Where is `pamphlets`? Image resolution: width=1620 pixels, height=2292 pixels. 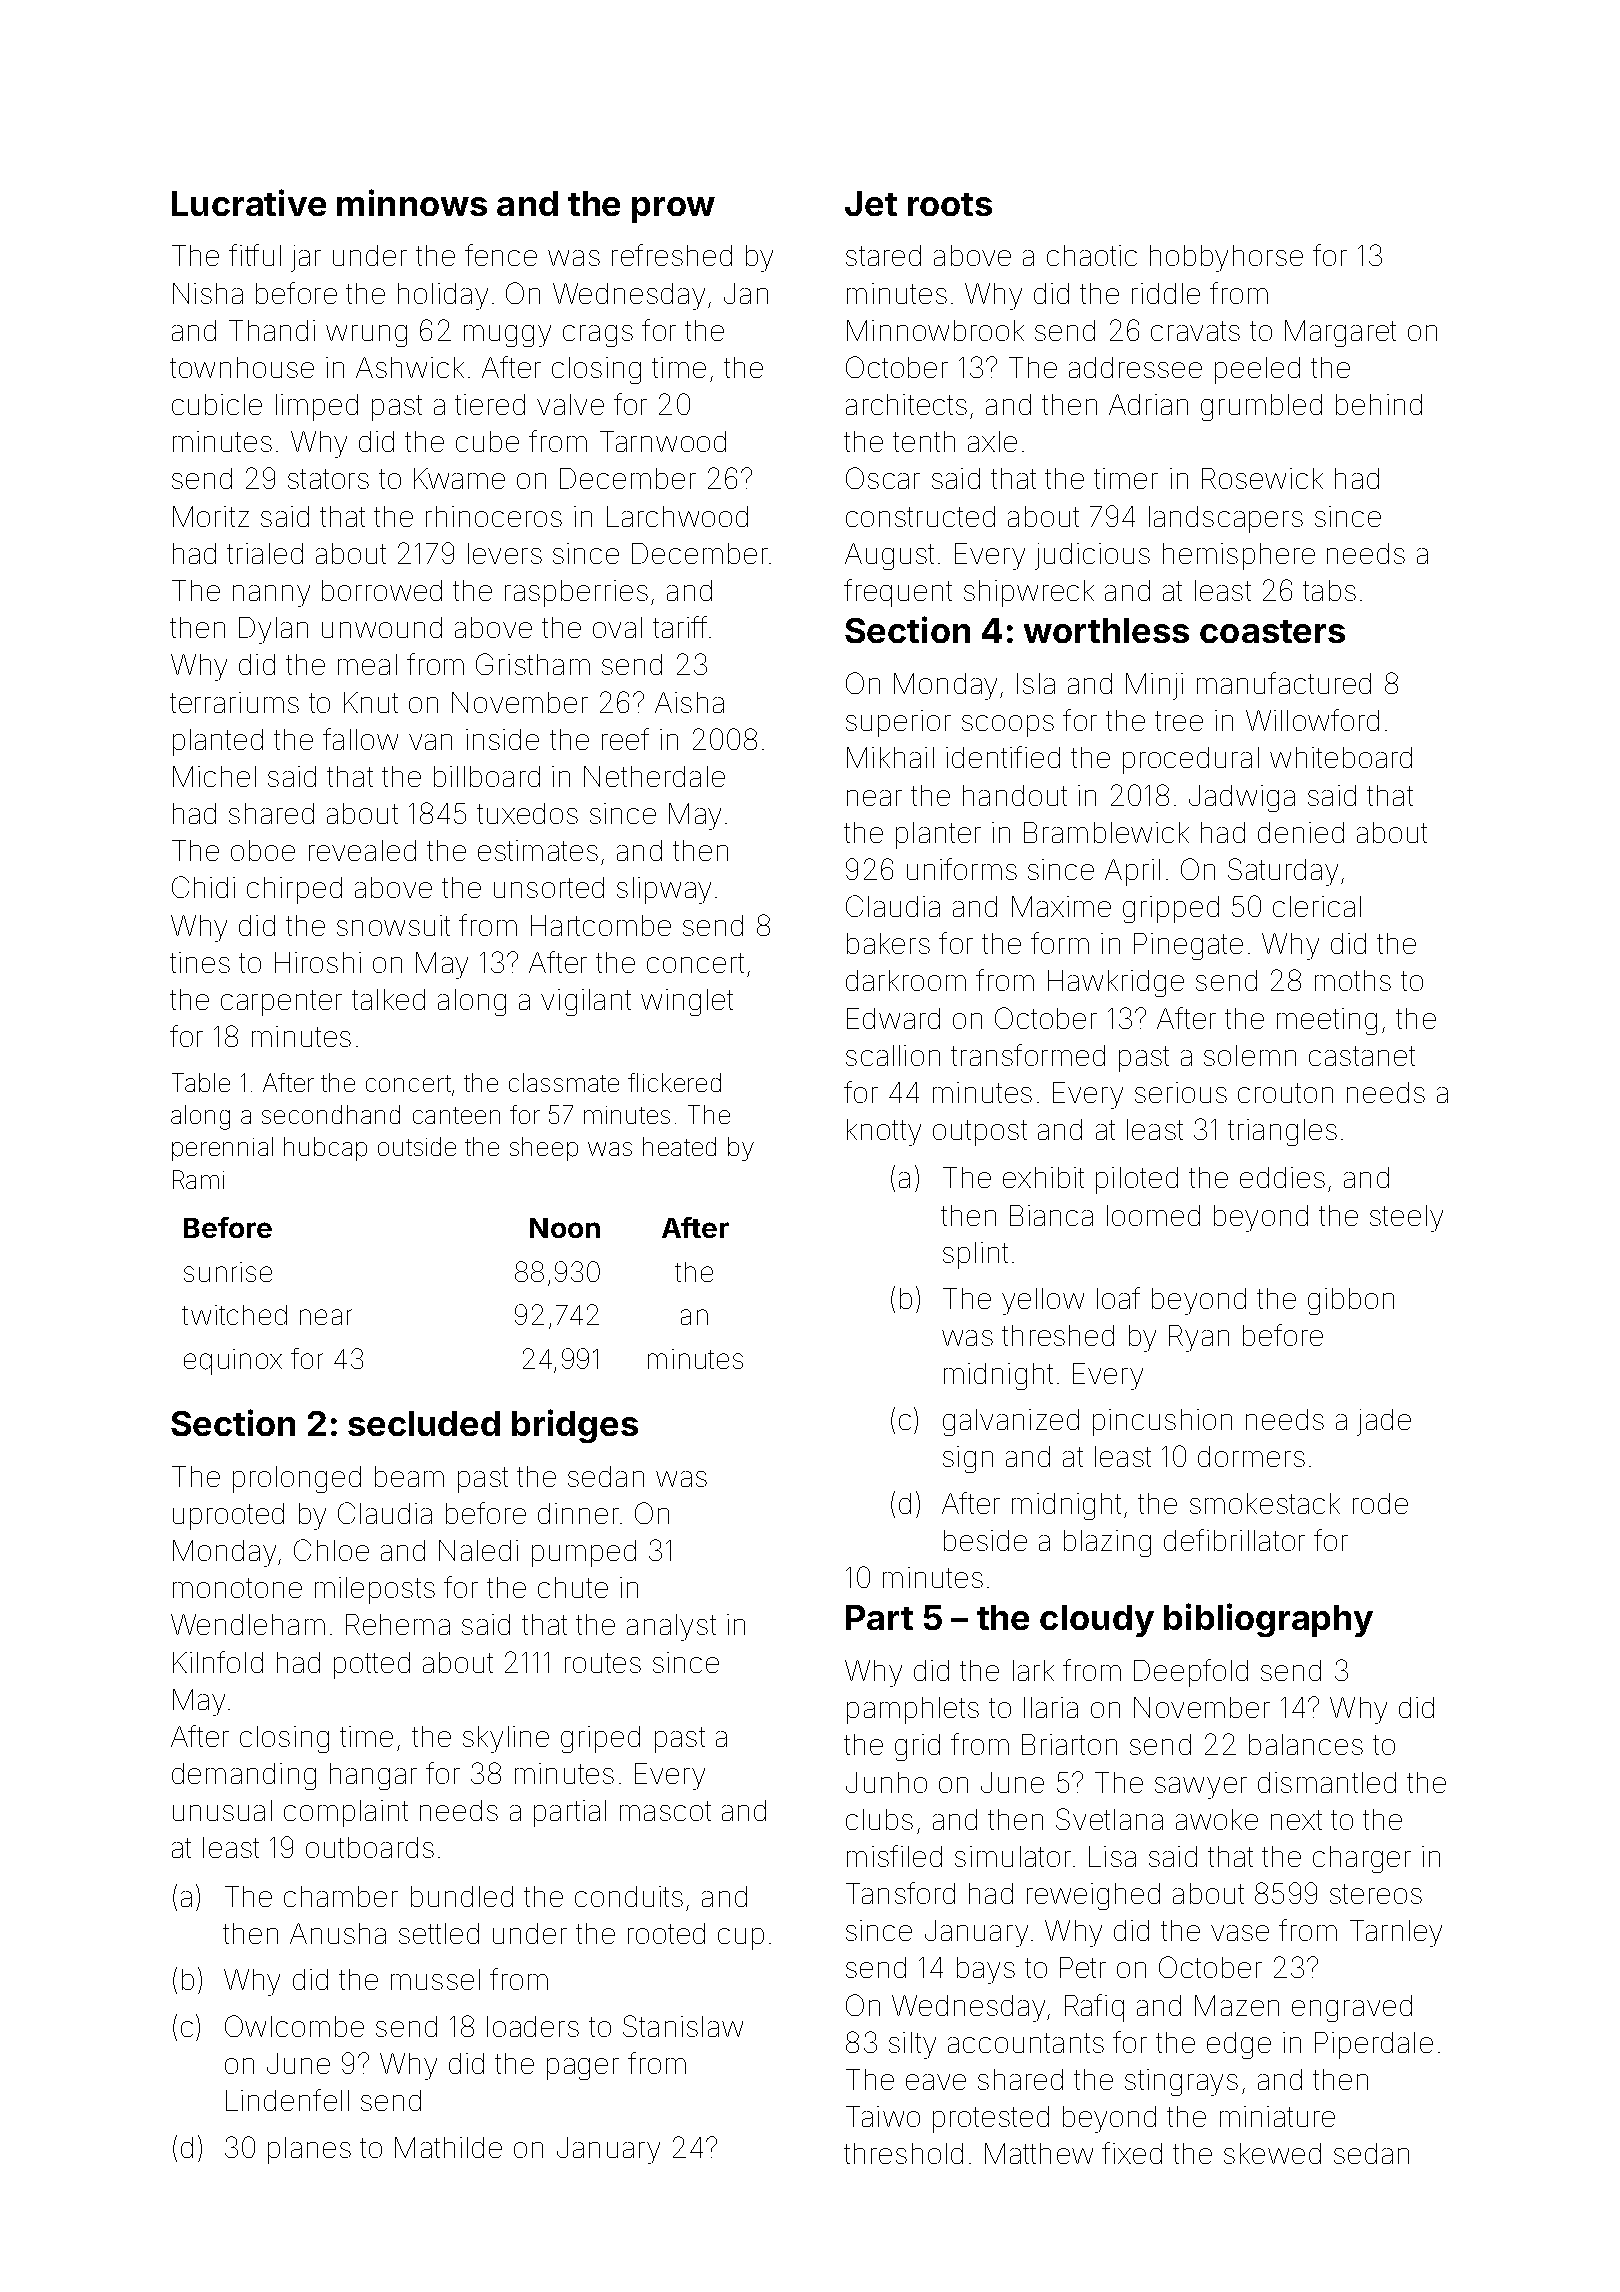 pamphlets is located at coordinates (913, 1710).
